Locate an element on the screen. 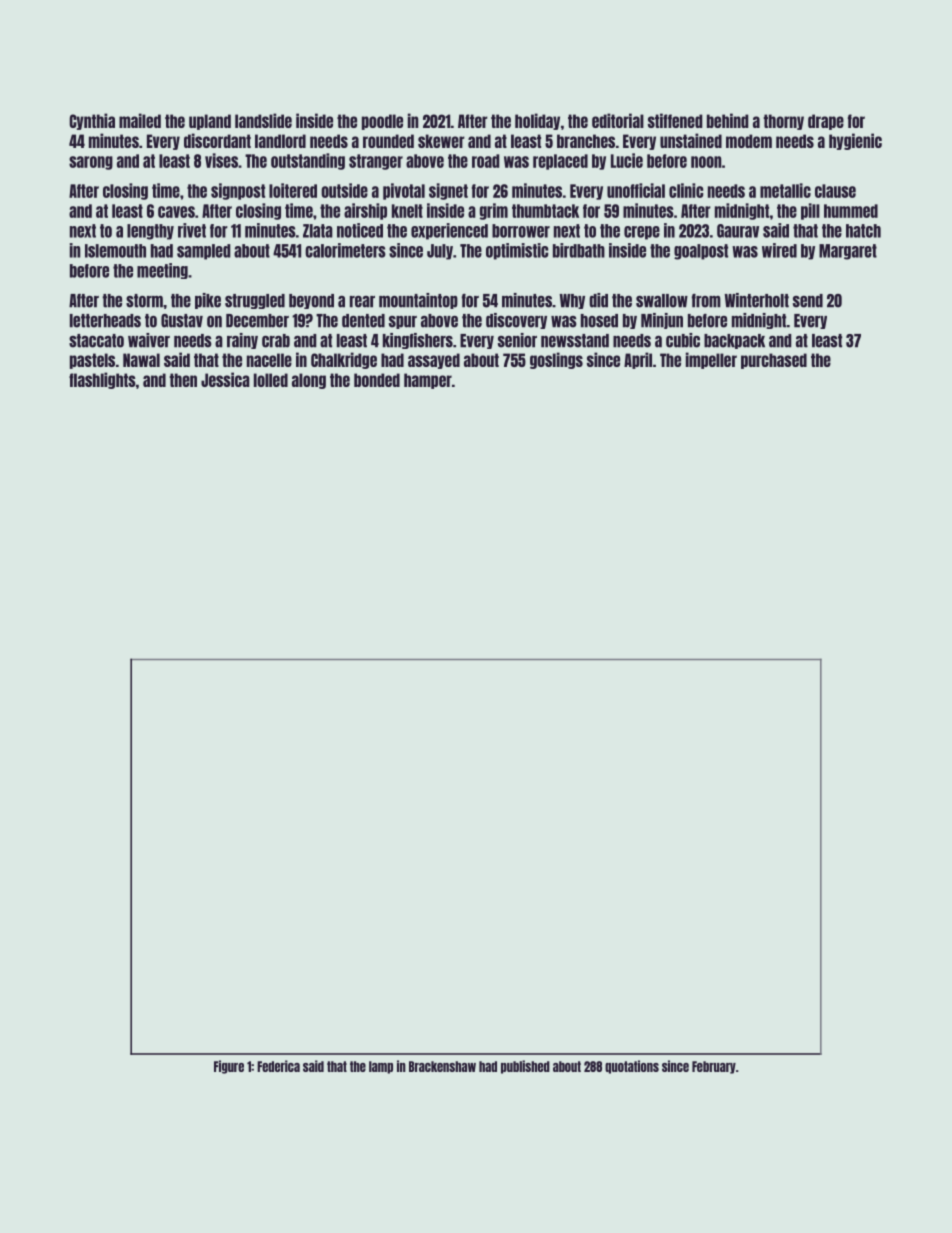  drape is located at coordinates (826, 122).
